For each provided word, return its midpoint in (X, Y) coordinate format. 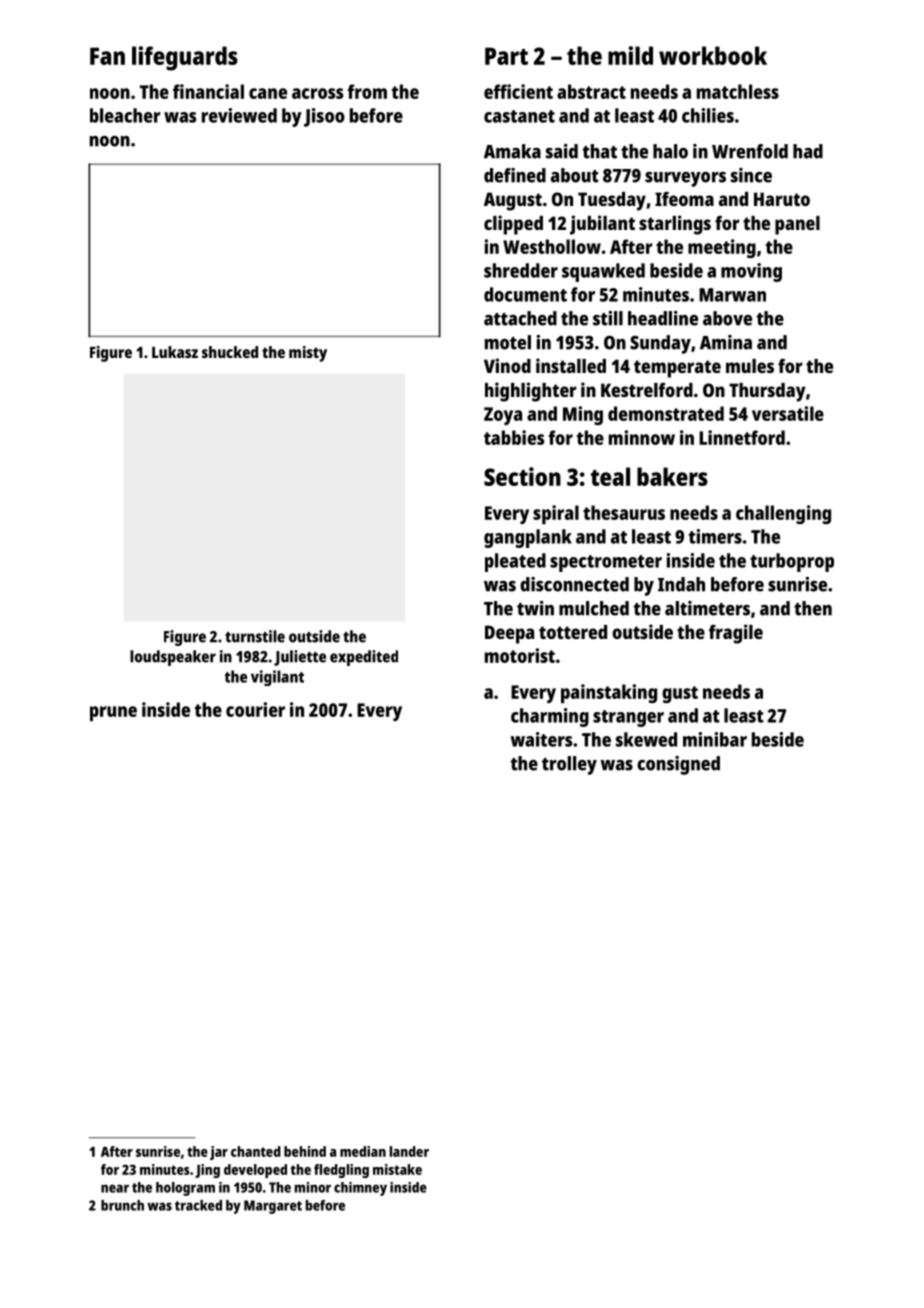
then (813, 608)
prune (113, 713)
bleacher (125, 115)
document (525, 294)
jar (219, 1153)
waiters (541, 739)
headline (663, 318)
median (363, 1151)
